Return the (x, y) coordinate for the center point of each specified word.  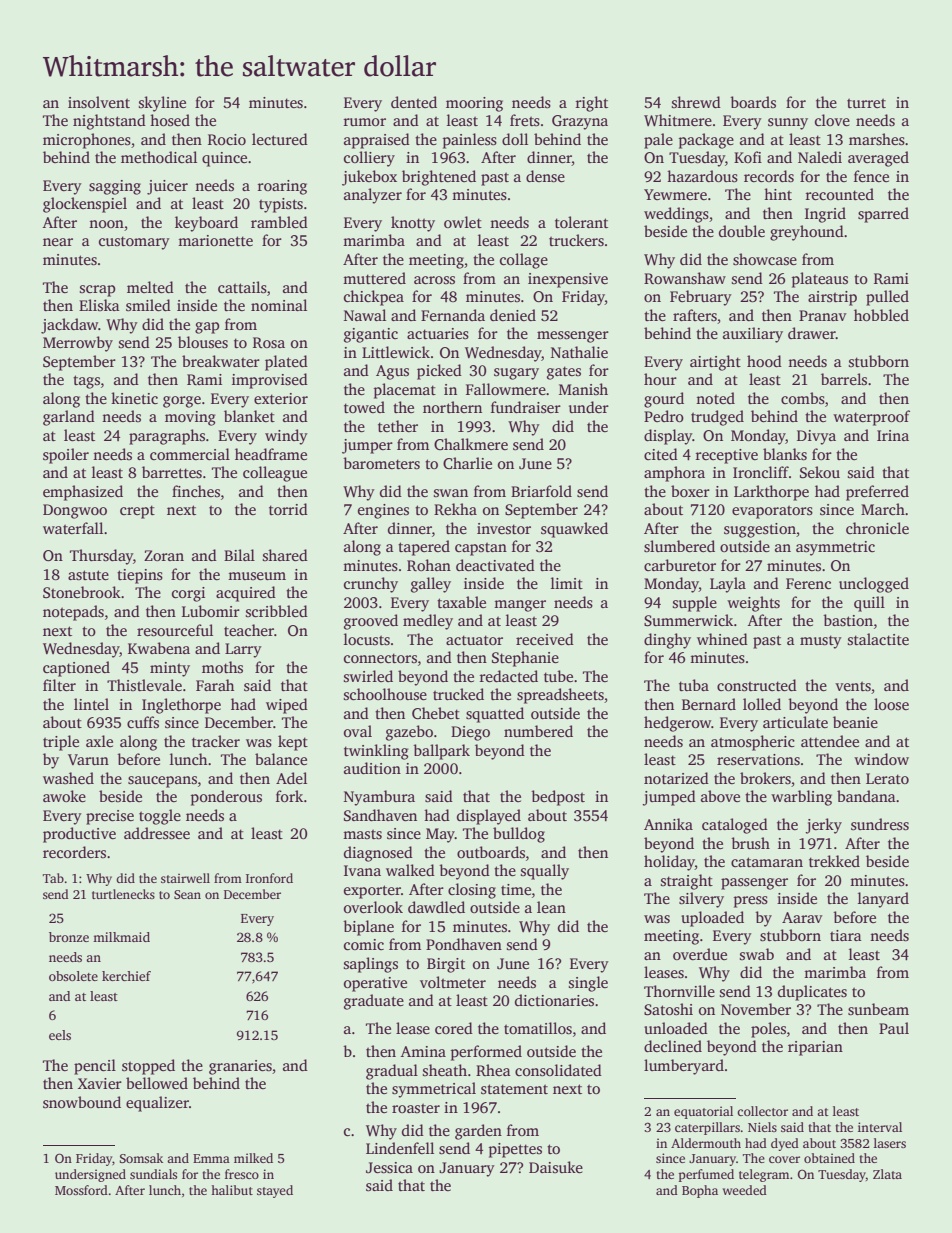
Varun (88, 759)
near (58, 242)
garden (478, 1132)
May (440, 835)
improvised (270, 381)
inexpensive (568, 280)
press (751, 902)
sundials (153, 1174)
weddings (676, 215)
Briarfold (541, 491)
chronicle (877, 528)
